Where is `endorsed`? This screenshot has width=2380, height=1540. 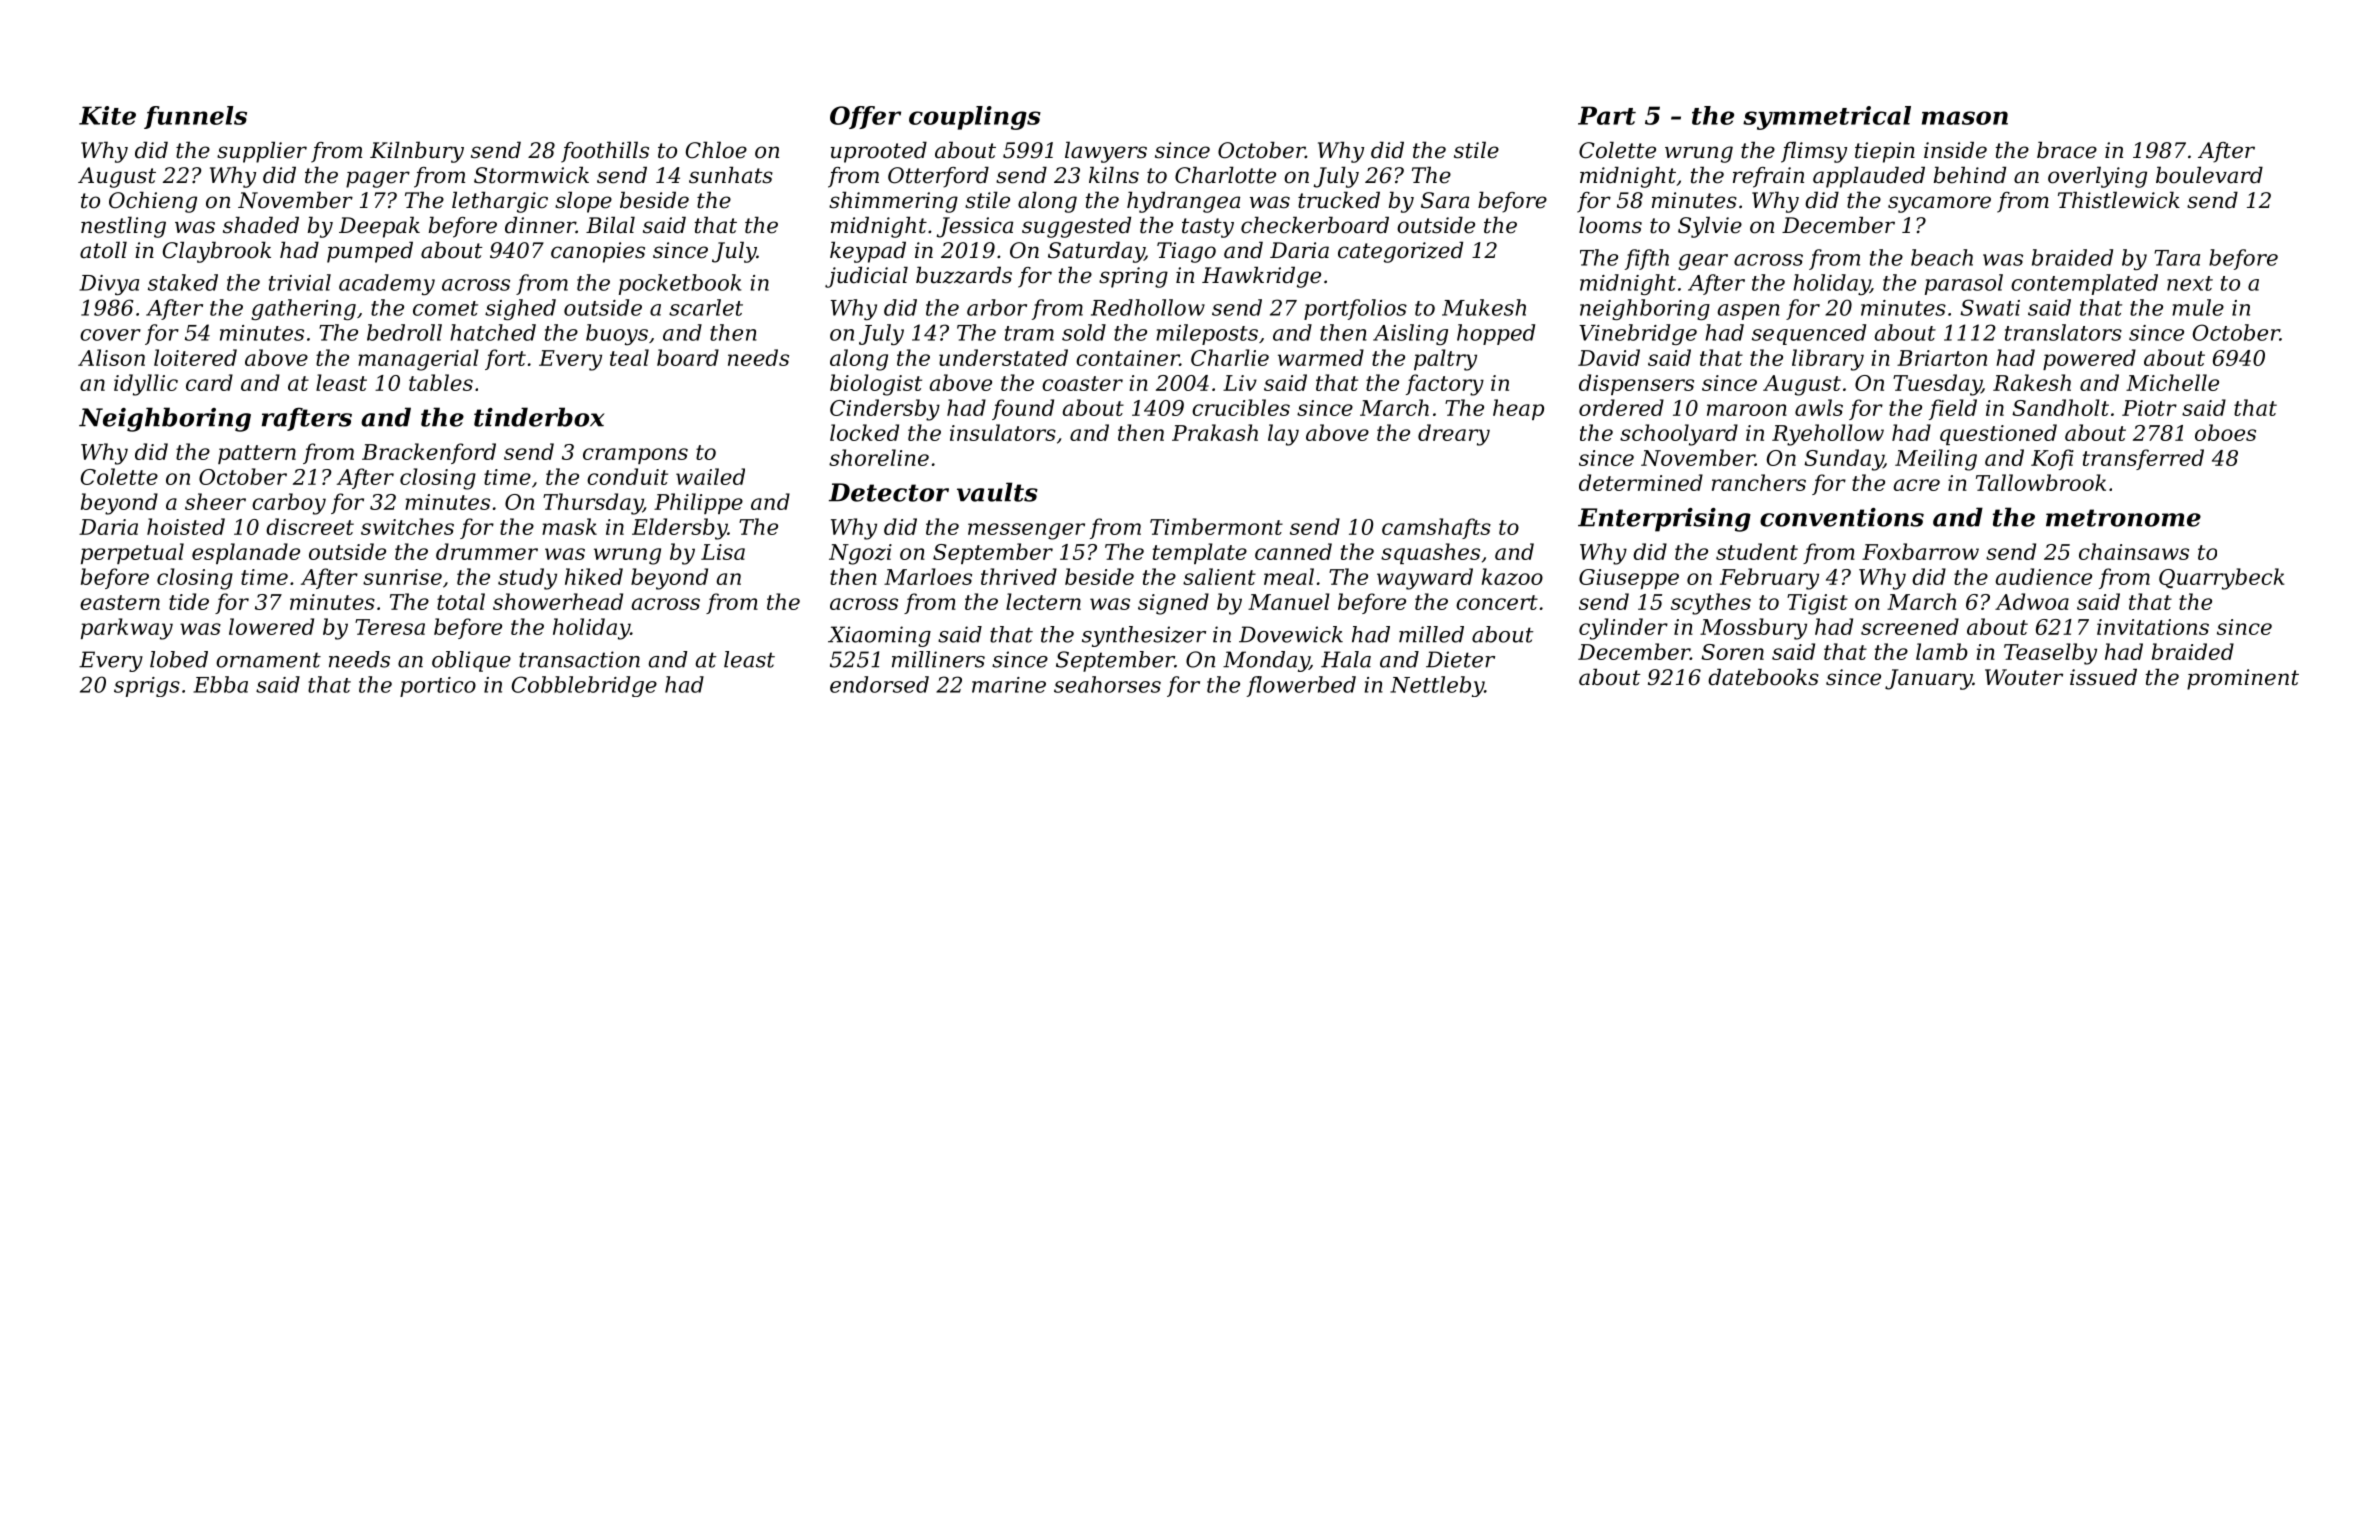
endorsed is located at coordinates (879, 684).
